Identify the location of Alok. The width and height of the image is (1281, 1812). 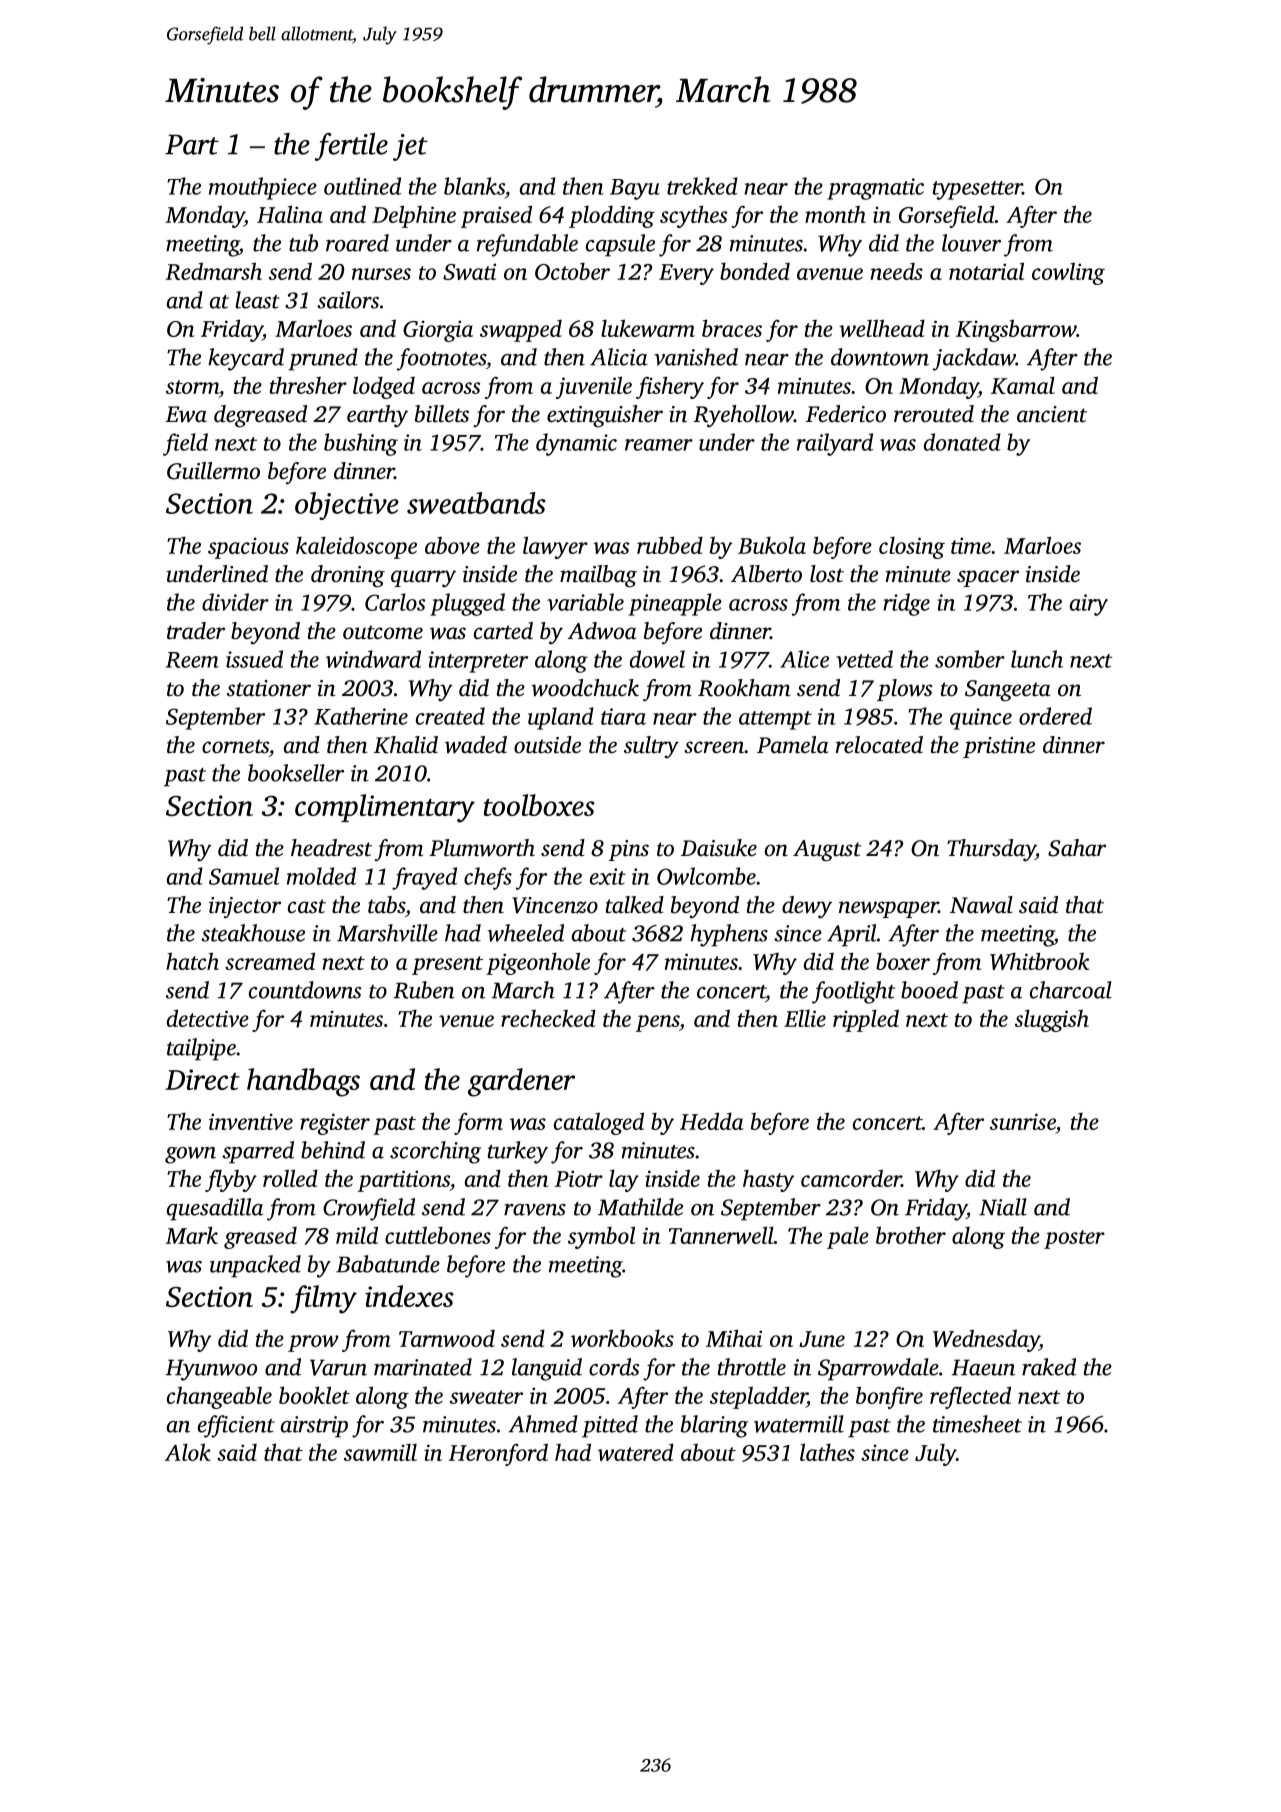
(188, 1452).
